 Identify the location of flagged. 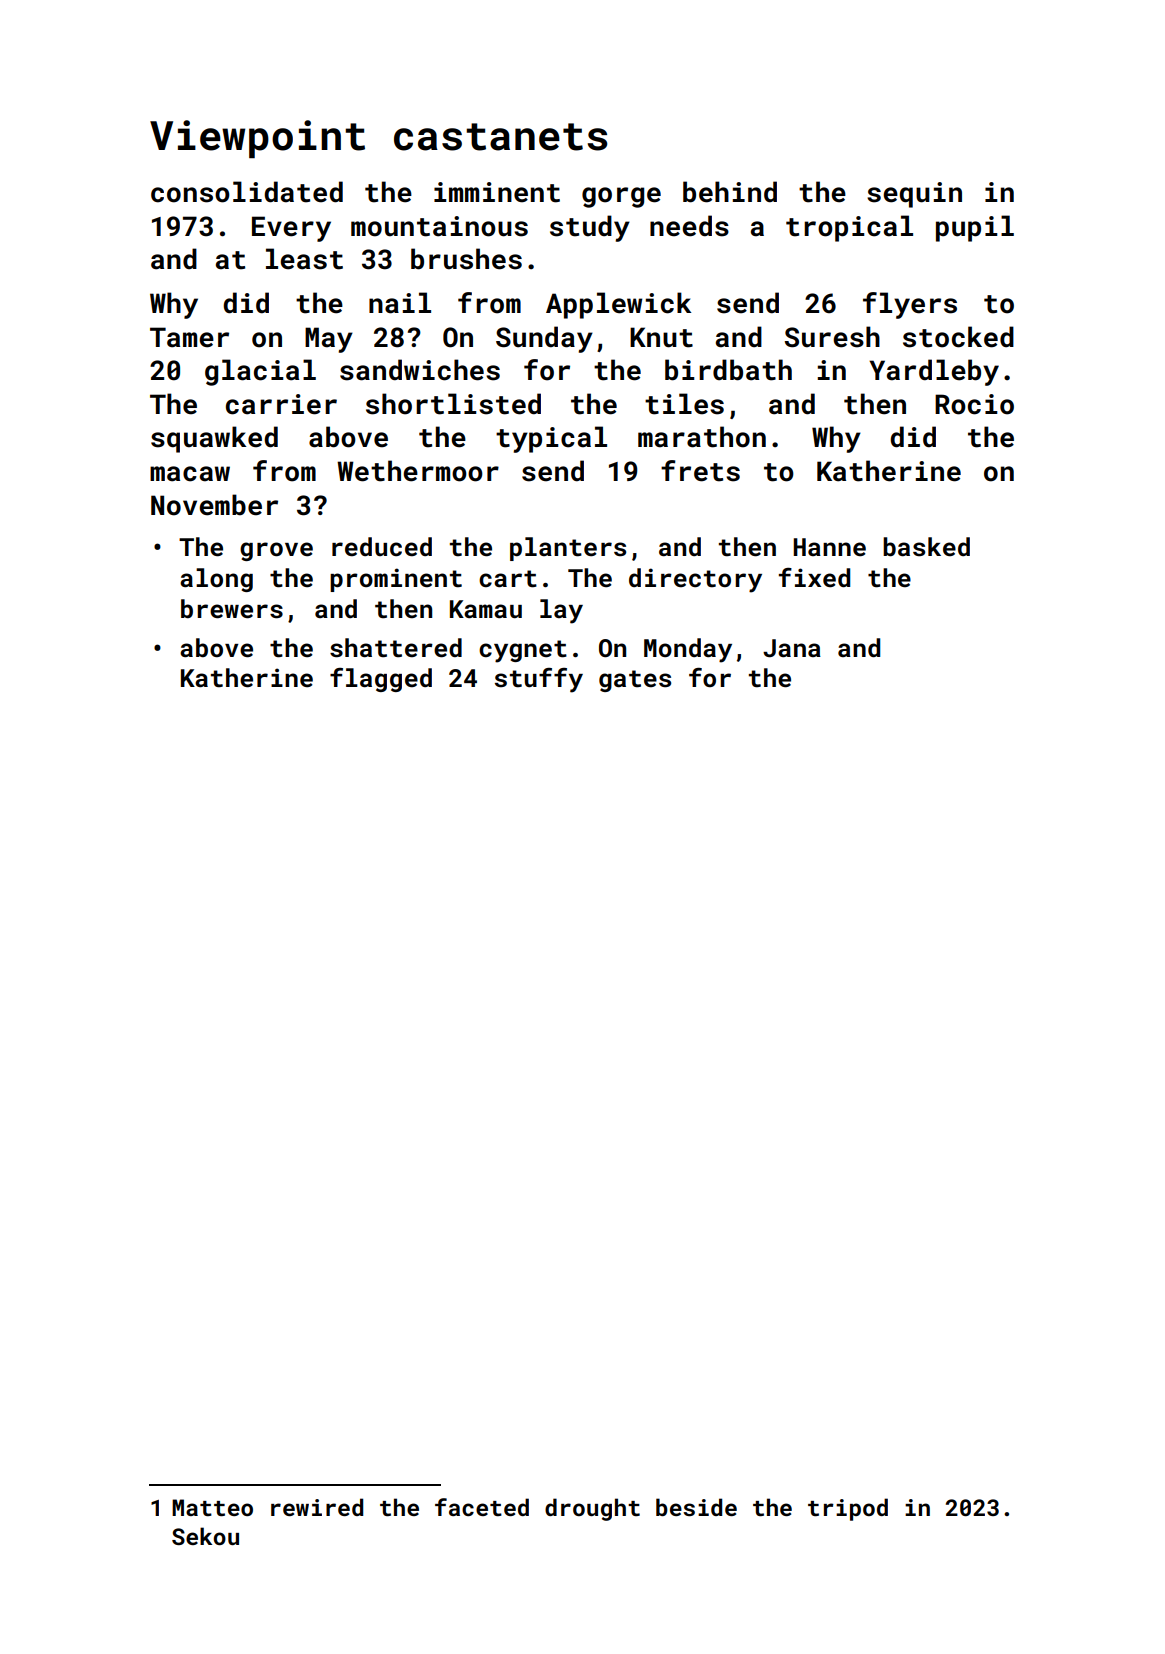
(381, 680).
